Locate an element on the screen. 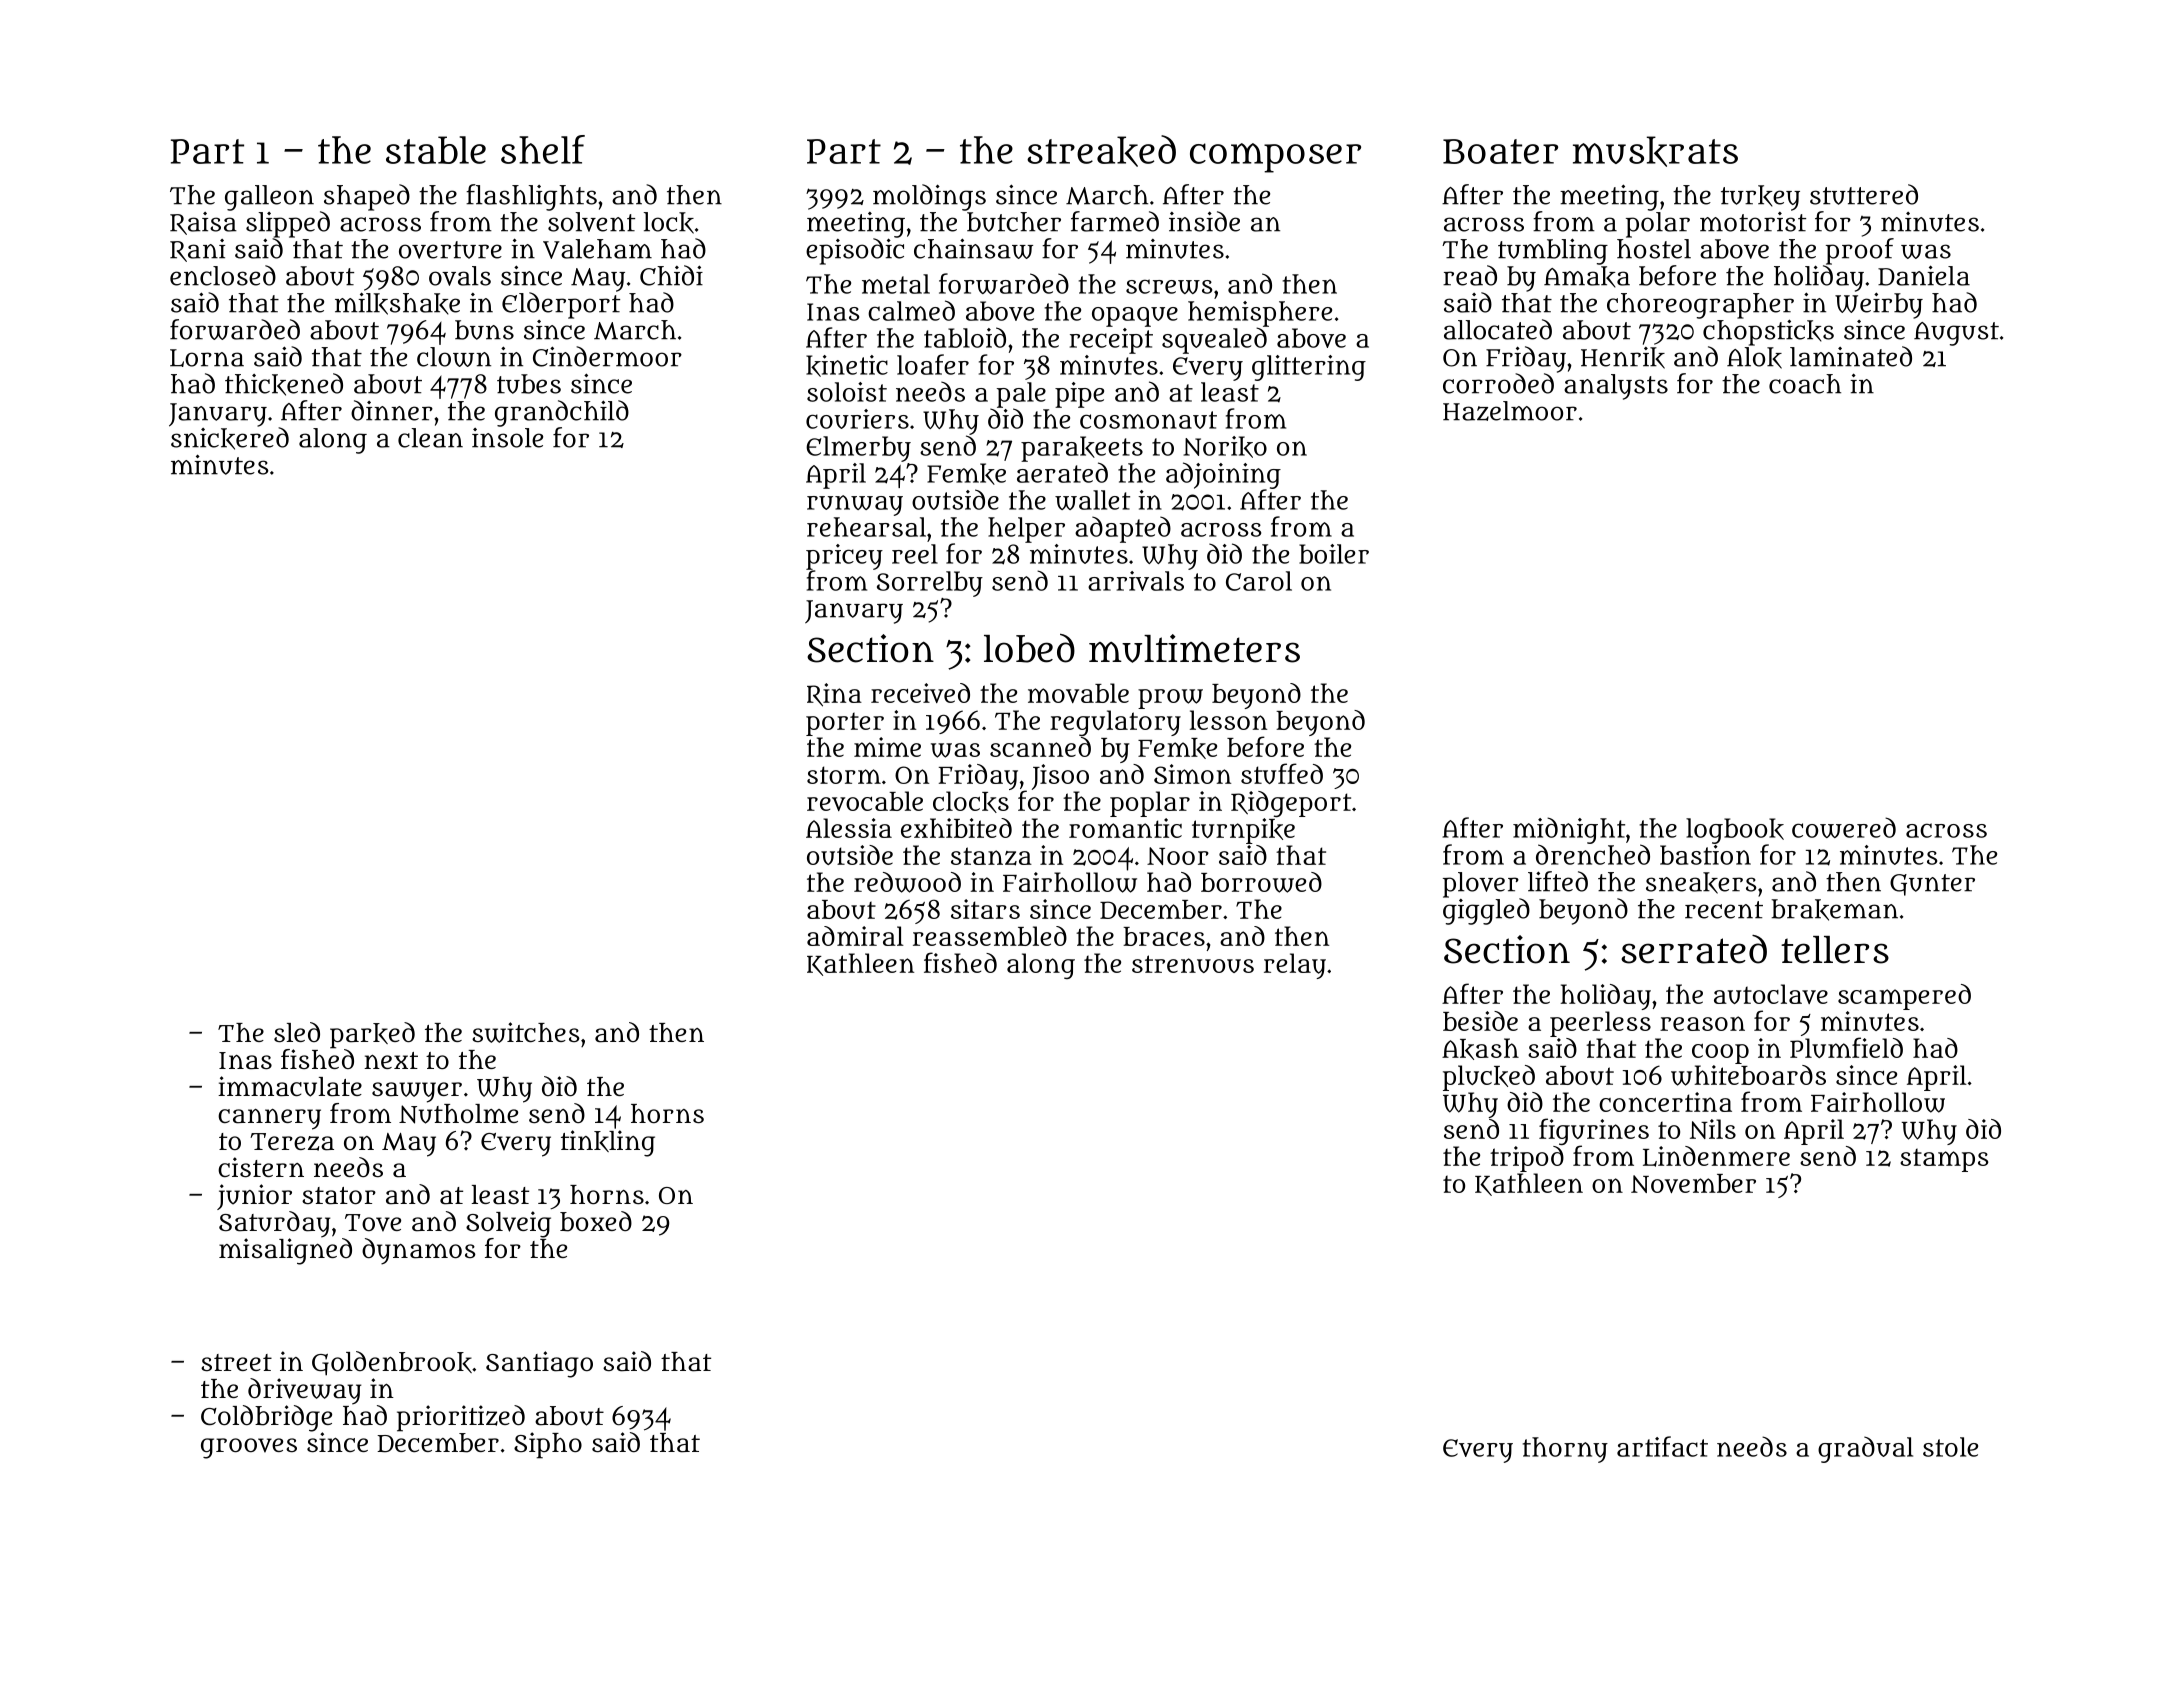 The width and height of the screenshot is (2178, 1683). brakeman is located at coordinates (1834, 910).
